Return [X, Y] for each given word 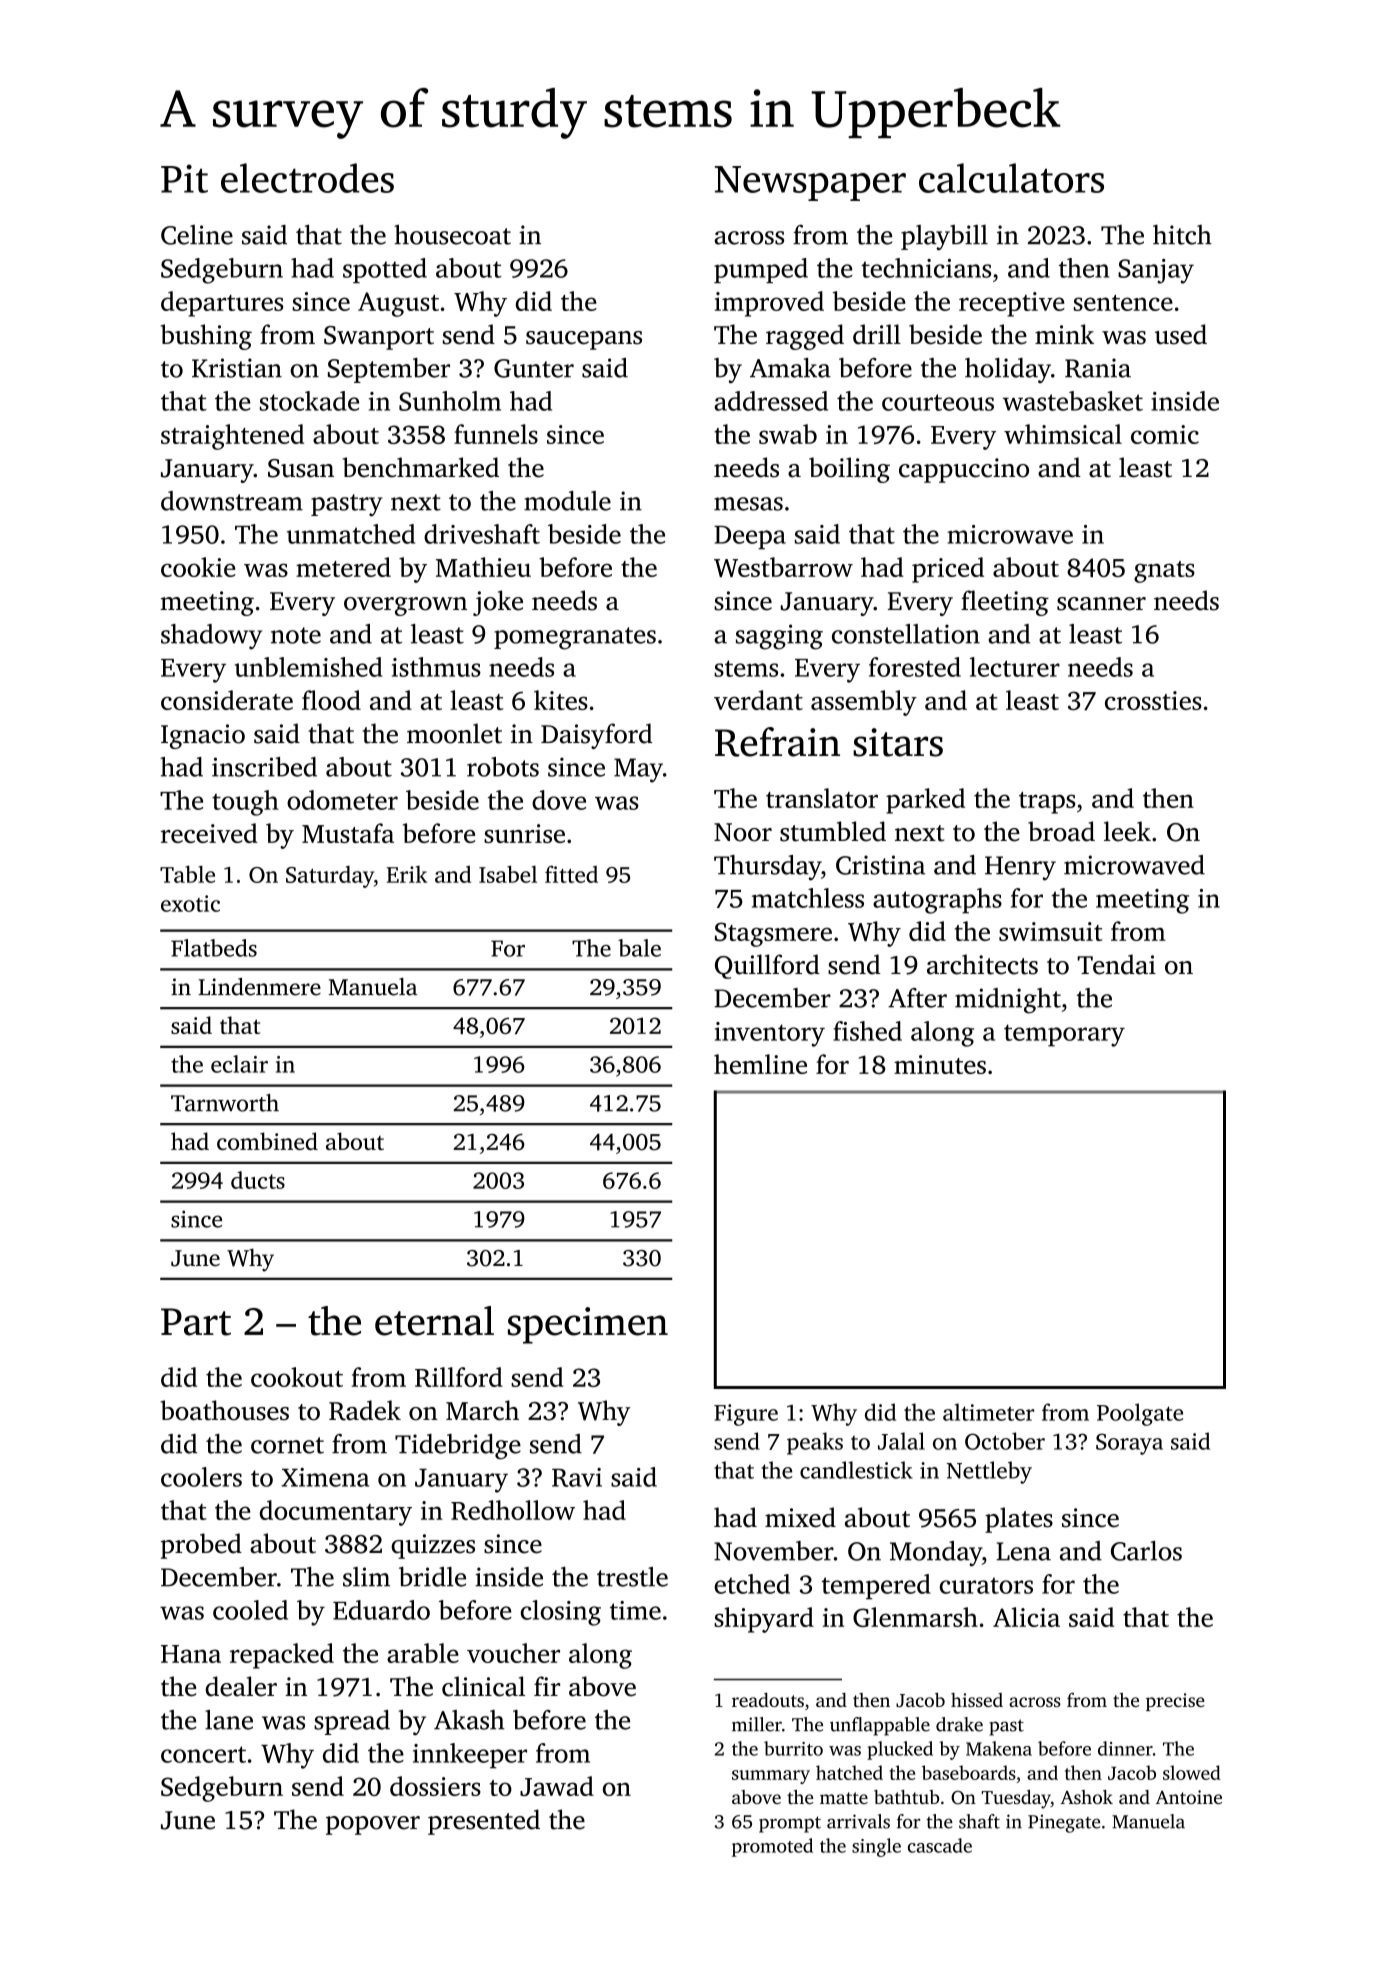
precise [1175, 1702]
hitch [1182, 235]
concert [203, 1754]
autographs [937, 901]
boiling [849, 470]
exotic [190, 903]
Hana [191, 1654]
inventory [770, 1034]
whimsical [1063, 434]
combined [267, 1141]
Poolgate [1140, 1414]
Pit [184, 178]
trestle [632, 1577]
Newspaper [810, 183]
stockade [309, 401]
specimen [588, 1325]
